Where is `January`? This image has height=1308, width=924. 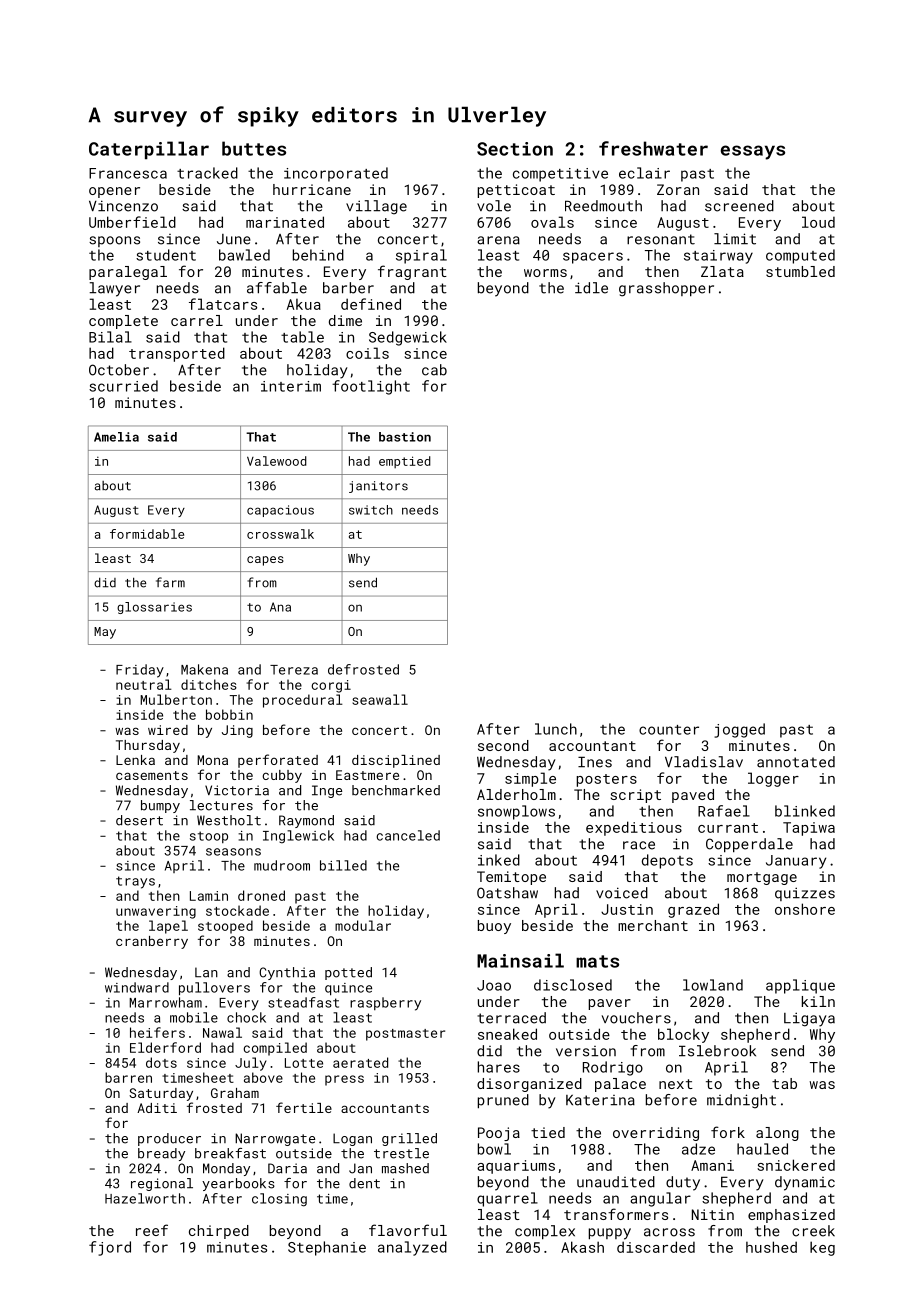 January is located at coordinates (796, 862).
